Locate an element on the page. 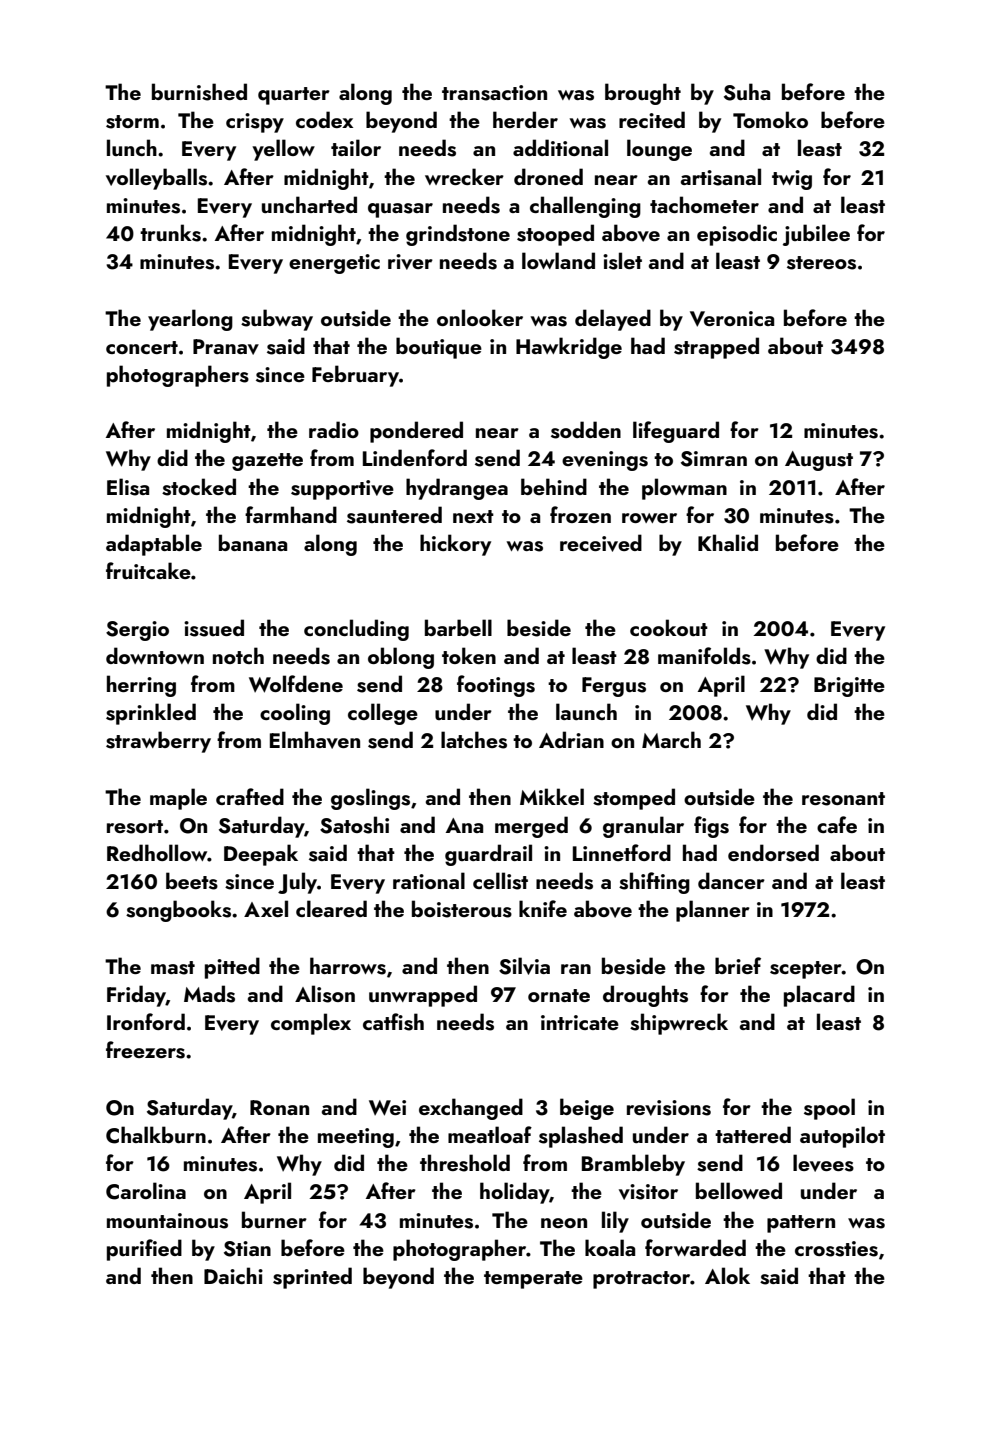  freezers is located at coordinates (145, 1050).
